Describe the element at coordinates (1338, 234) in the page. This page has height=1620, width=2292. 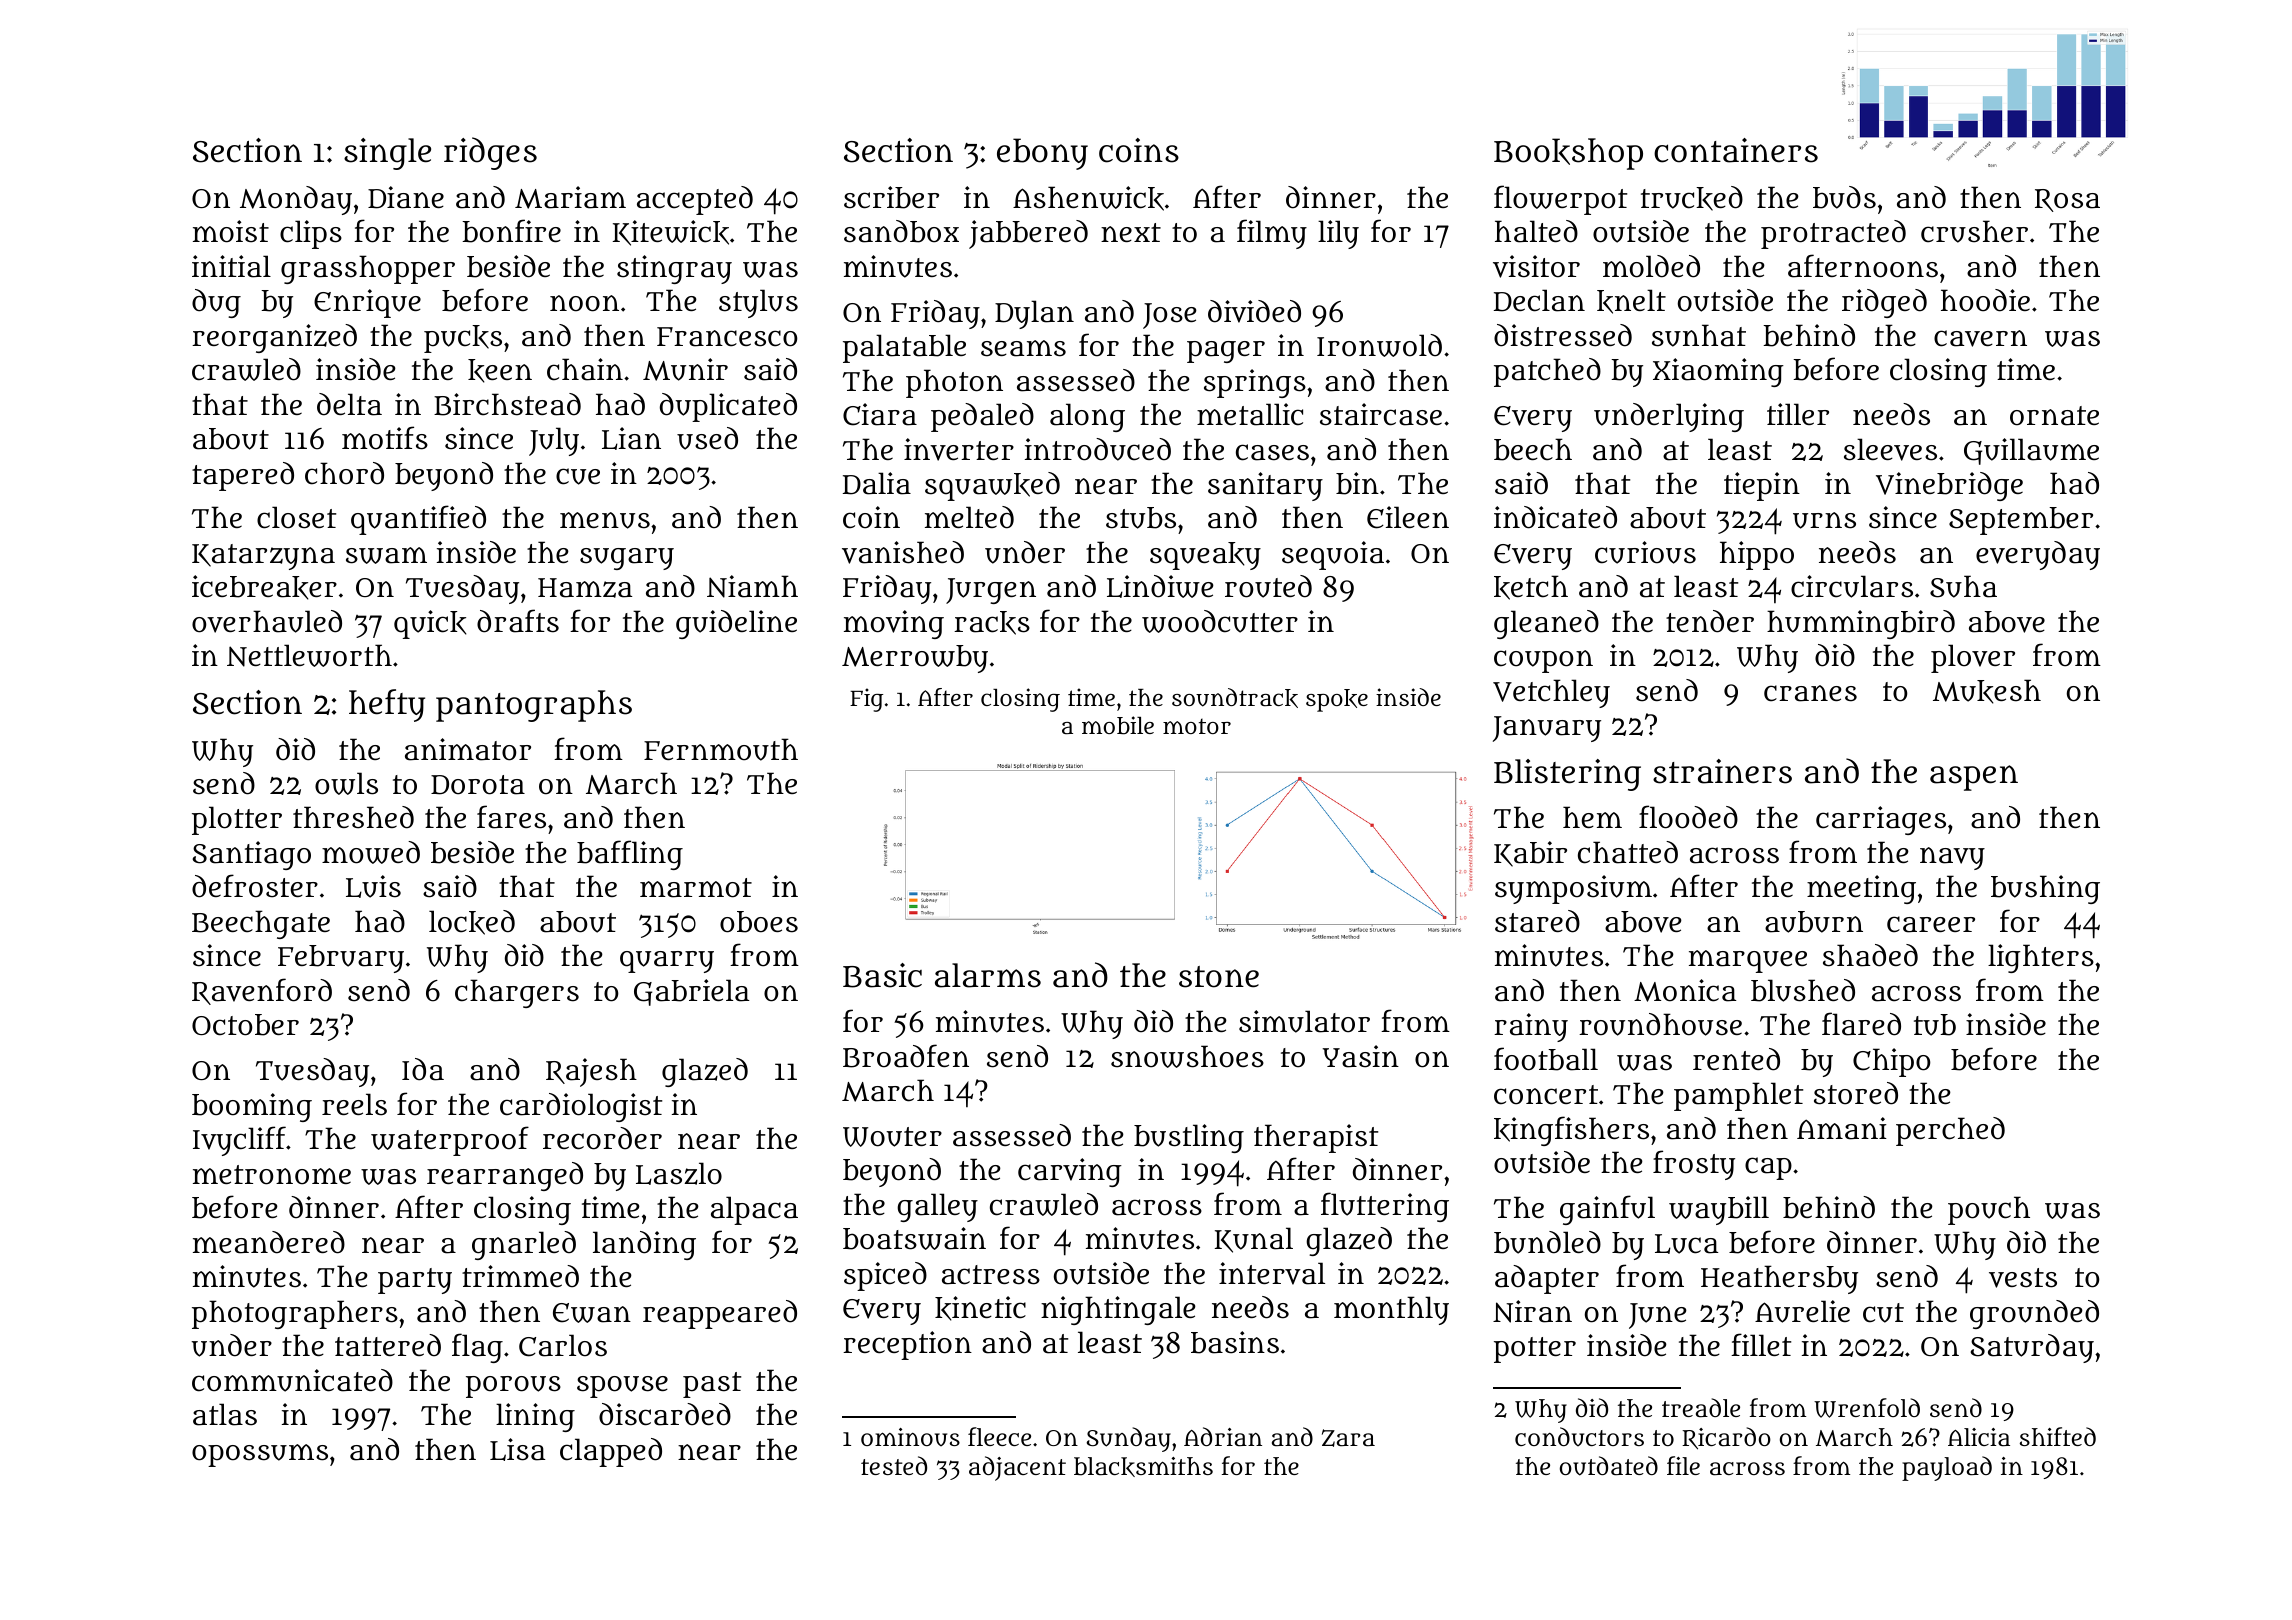
I see `lily` at that location.
